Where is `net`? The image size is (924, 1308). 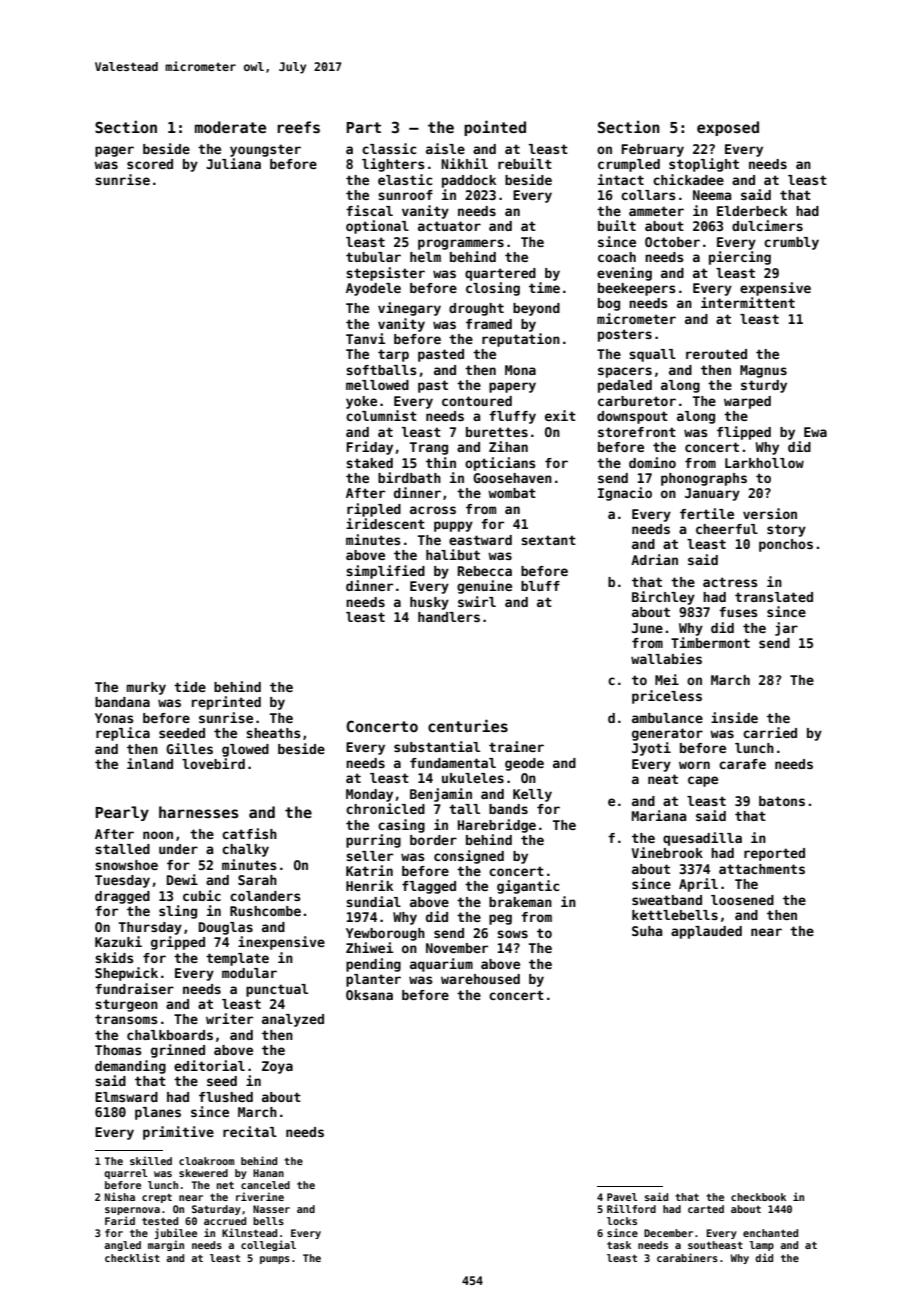 net is located at coordinates (225, 1185).
